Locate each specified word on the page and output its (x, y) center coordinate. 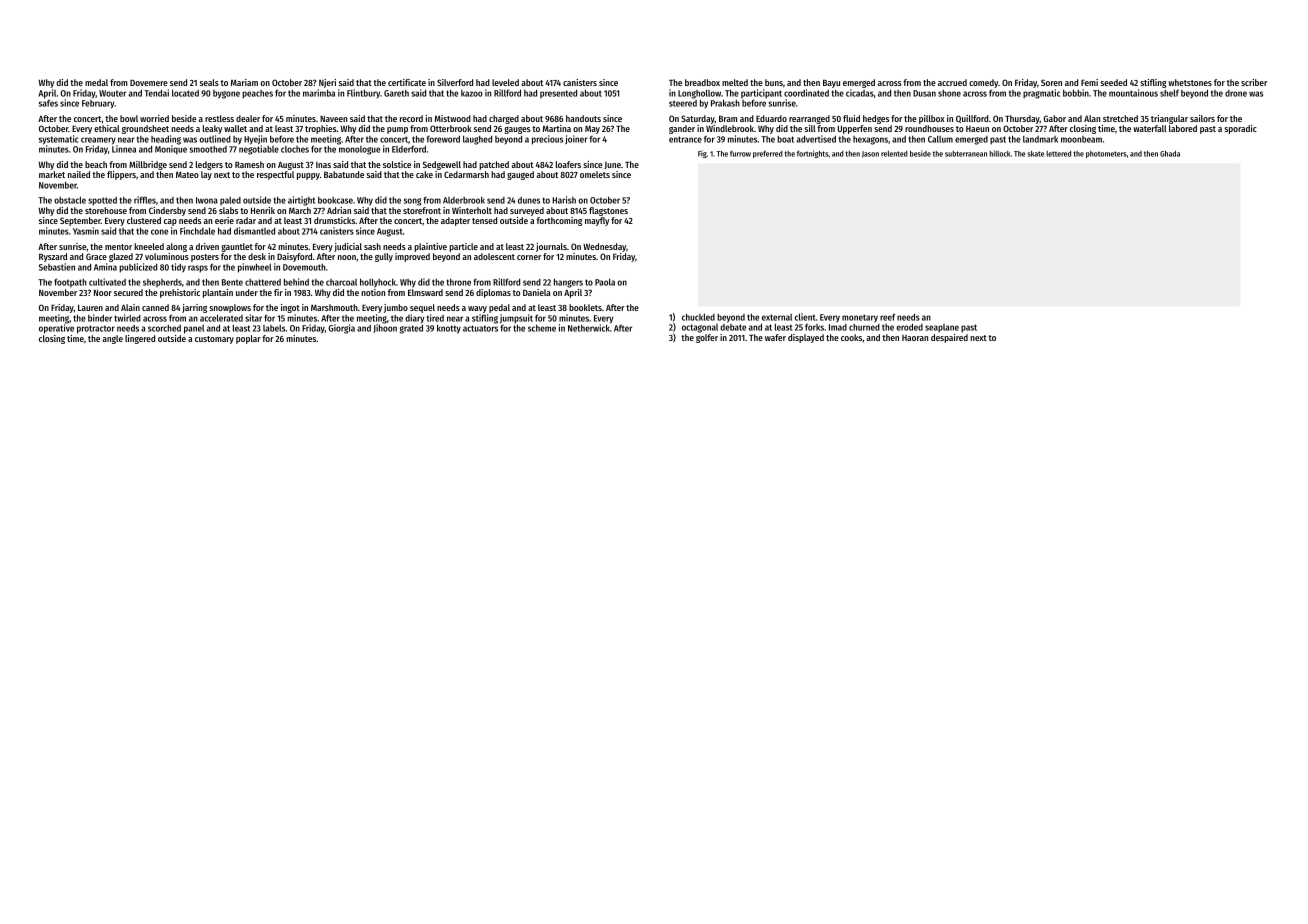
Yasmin (86, 231)
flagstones (608, 211)
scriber (1254, 82)
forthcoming (559, 221)
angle (112, 339)
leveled (505, 82)
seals (209, 82)
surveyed (527, 211)
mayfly (597, 221)
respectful (275, 175)
